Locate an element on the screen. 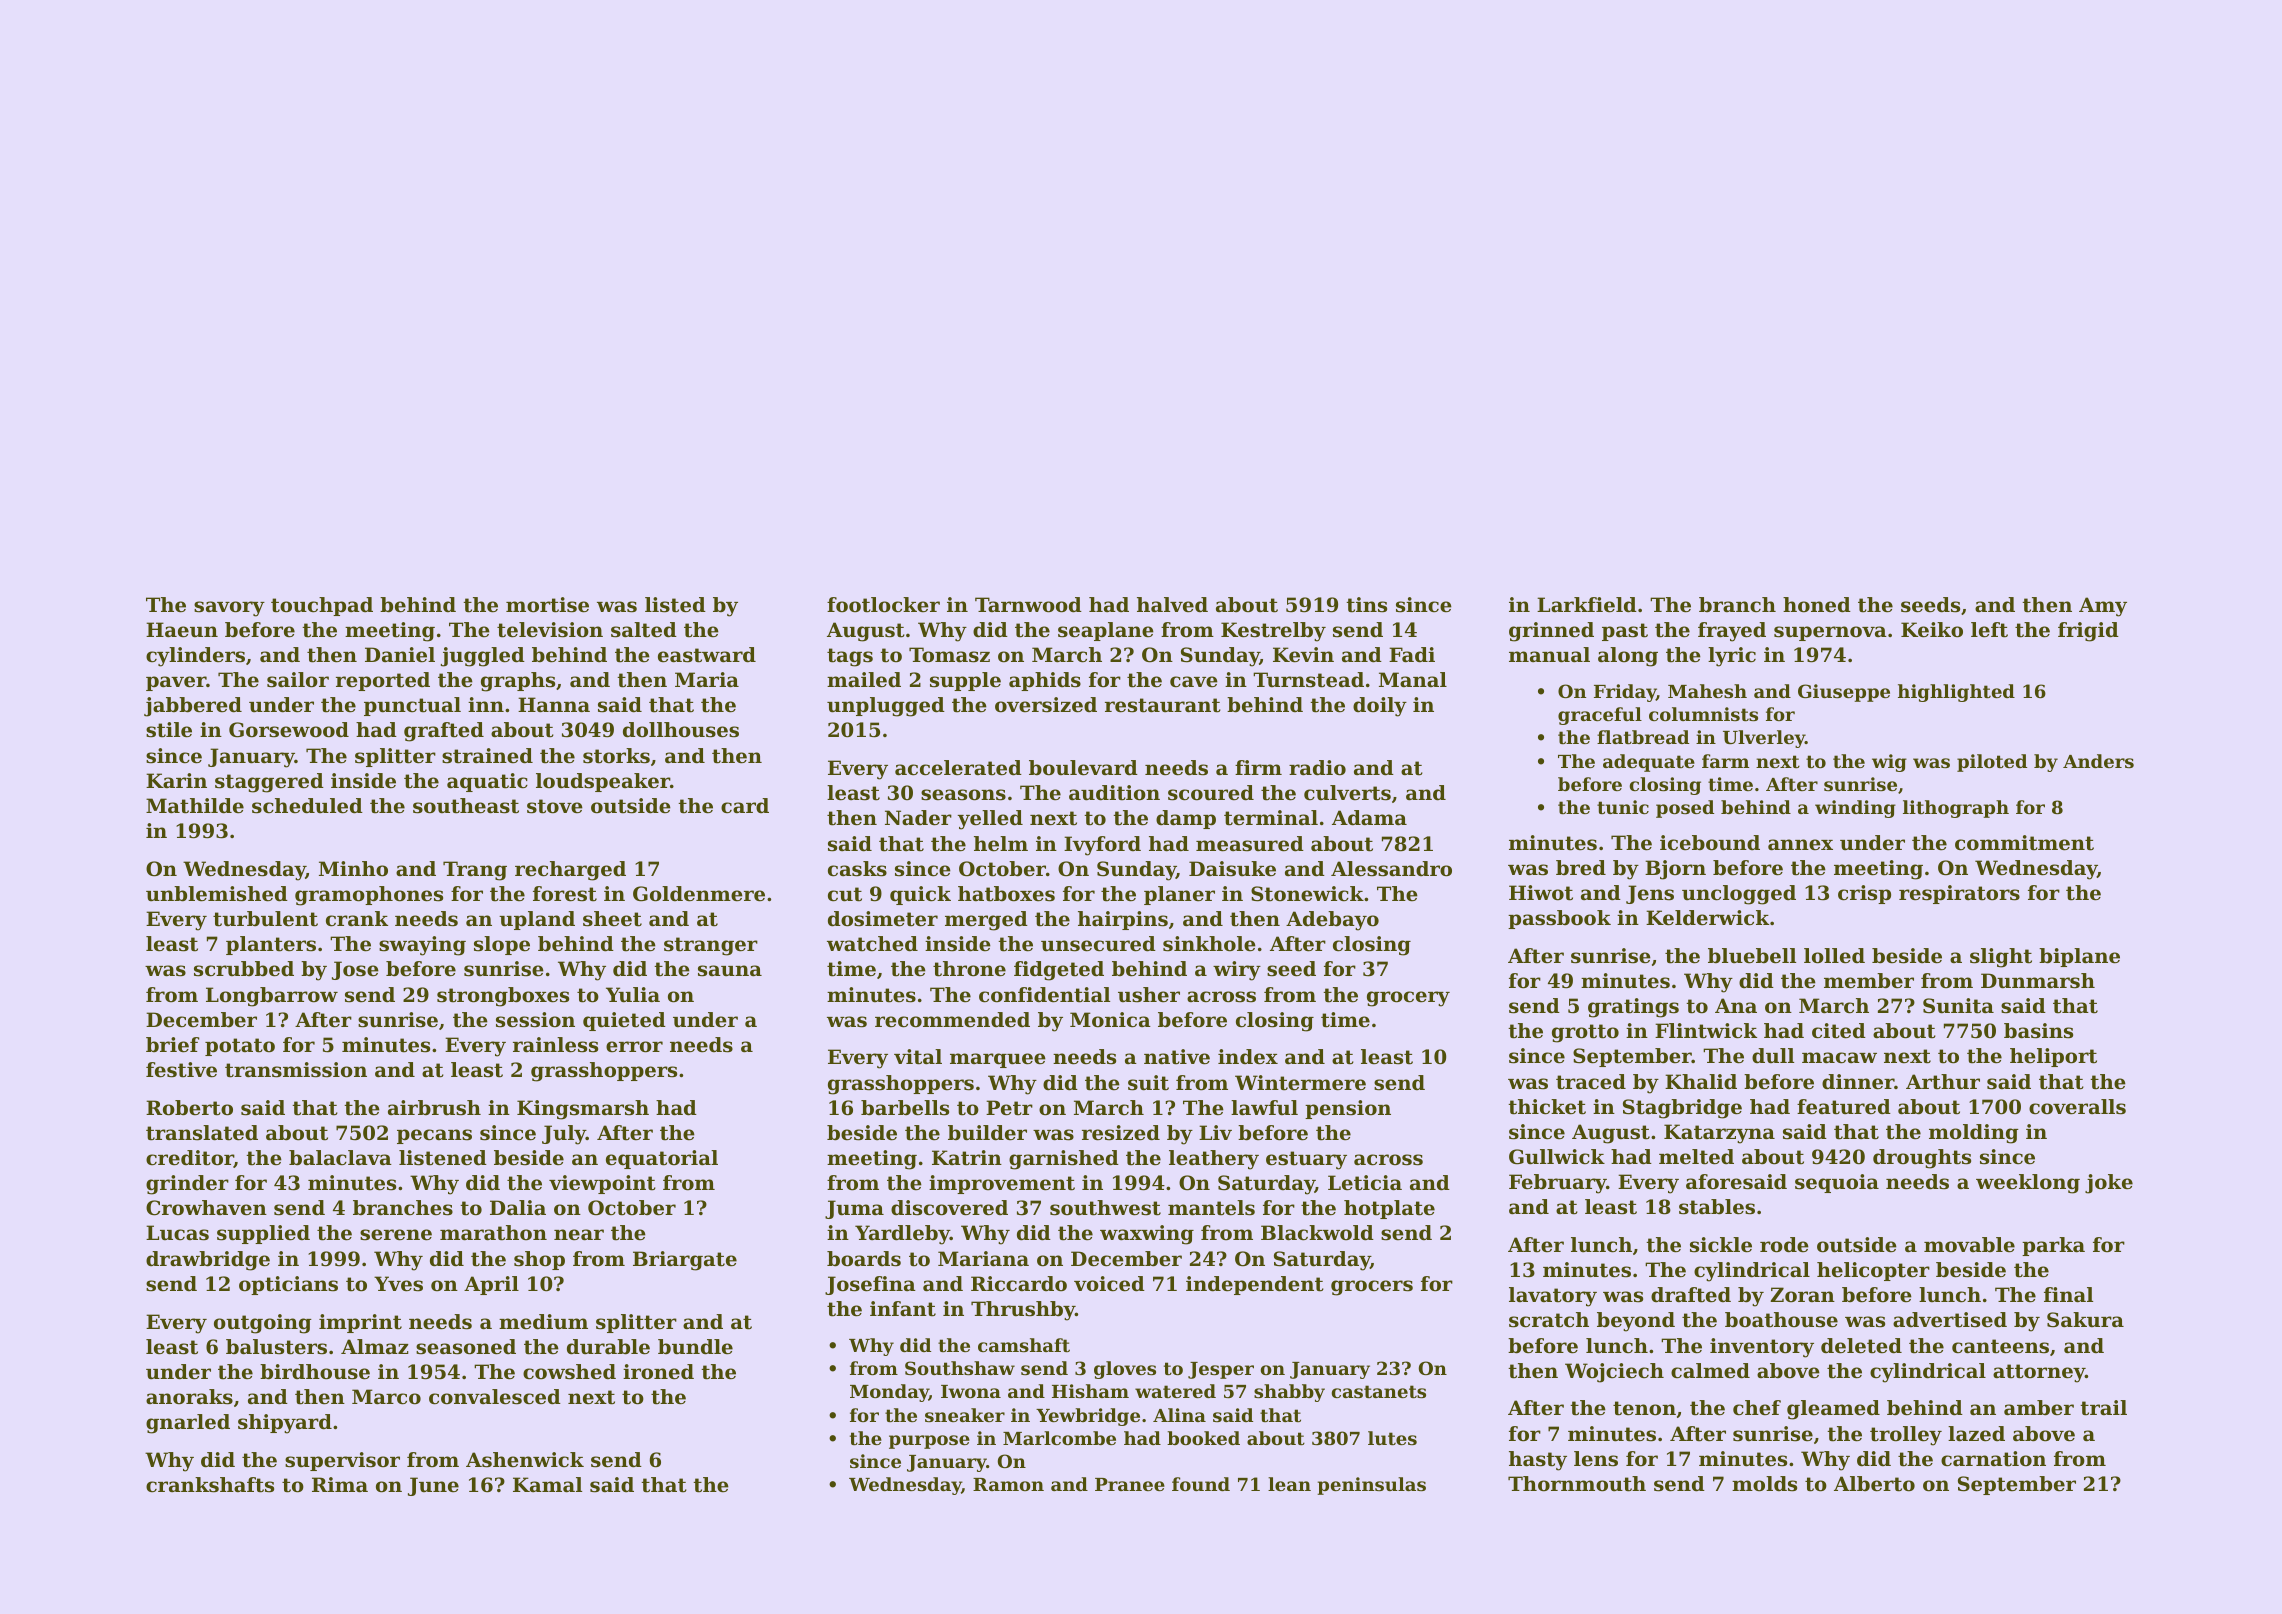  purpose is located at coordinates (929, 1442).
